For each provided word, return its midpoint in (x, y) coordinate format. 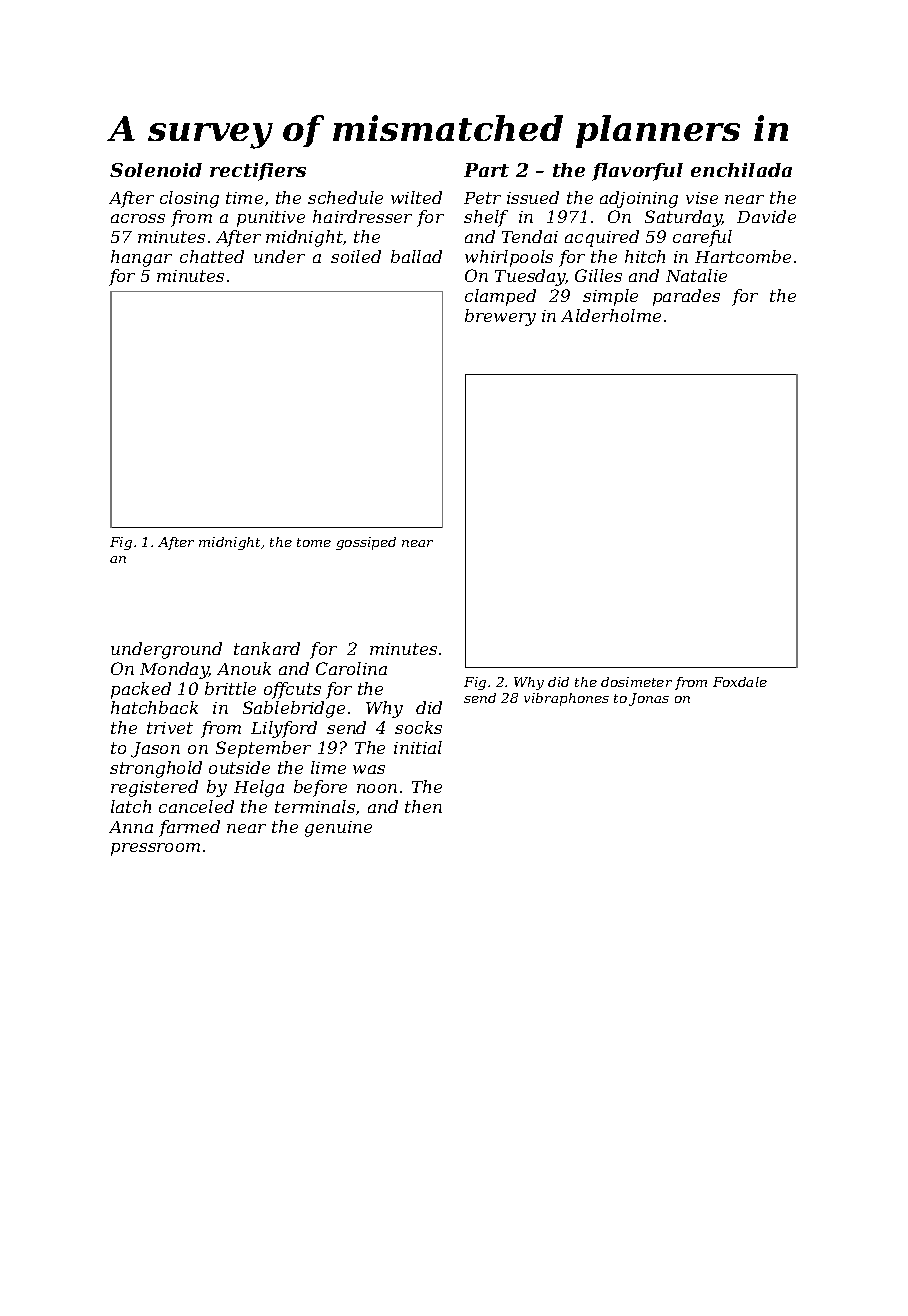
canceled (196, 806)
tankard (267, 648)
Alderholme (611, 315)
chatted (212, 256)
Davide (766, 216)
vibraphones (566, 699)
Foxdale (740, 682)
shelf (486, 218)
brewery (500, 317)
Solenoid (156, 170)
